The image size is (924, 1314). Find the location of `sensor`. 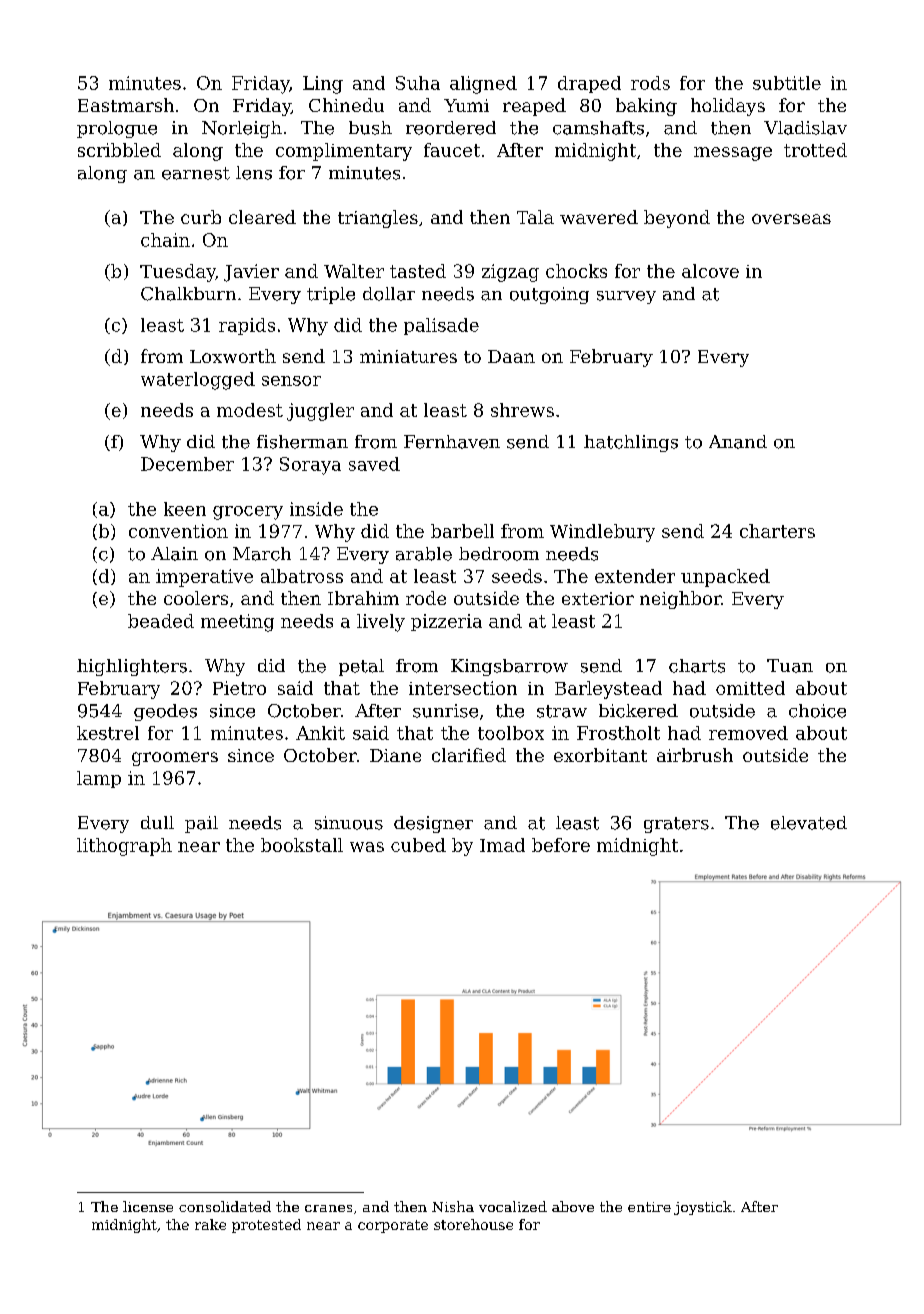

sensor is located at coordinates (291, 381).
